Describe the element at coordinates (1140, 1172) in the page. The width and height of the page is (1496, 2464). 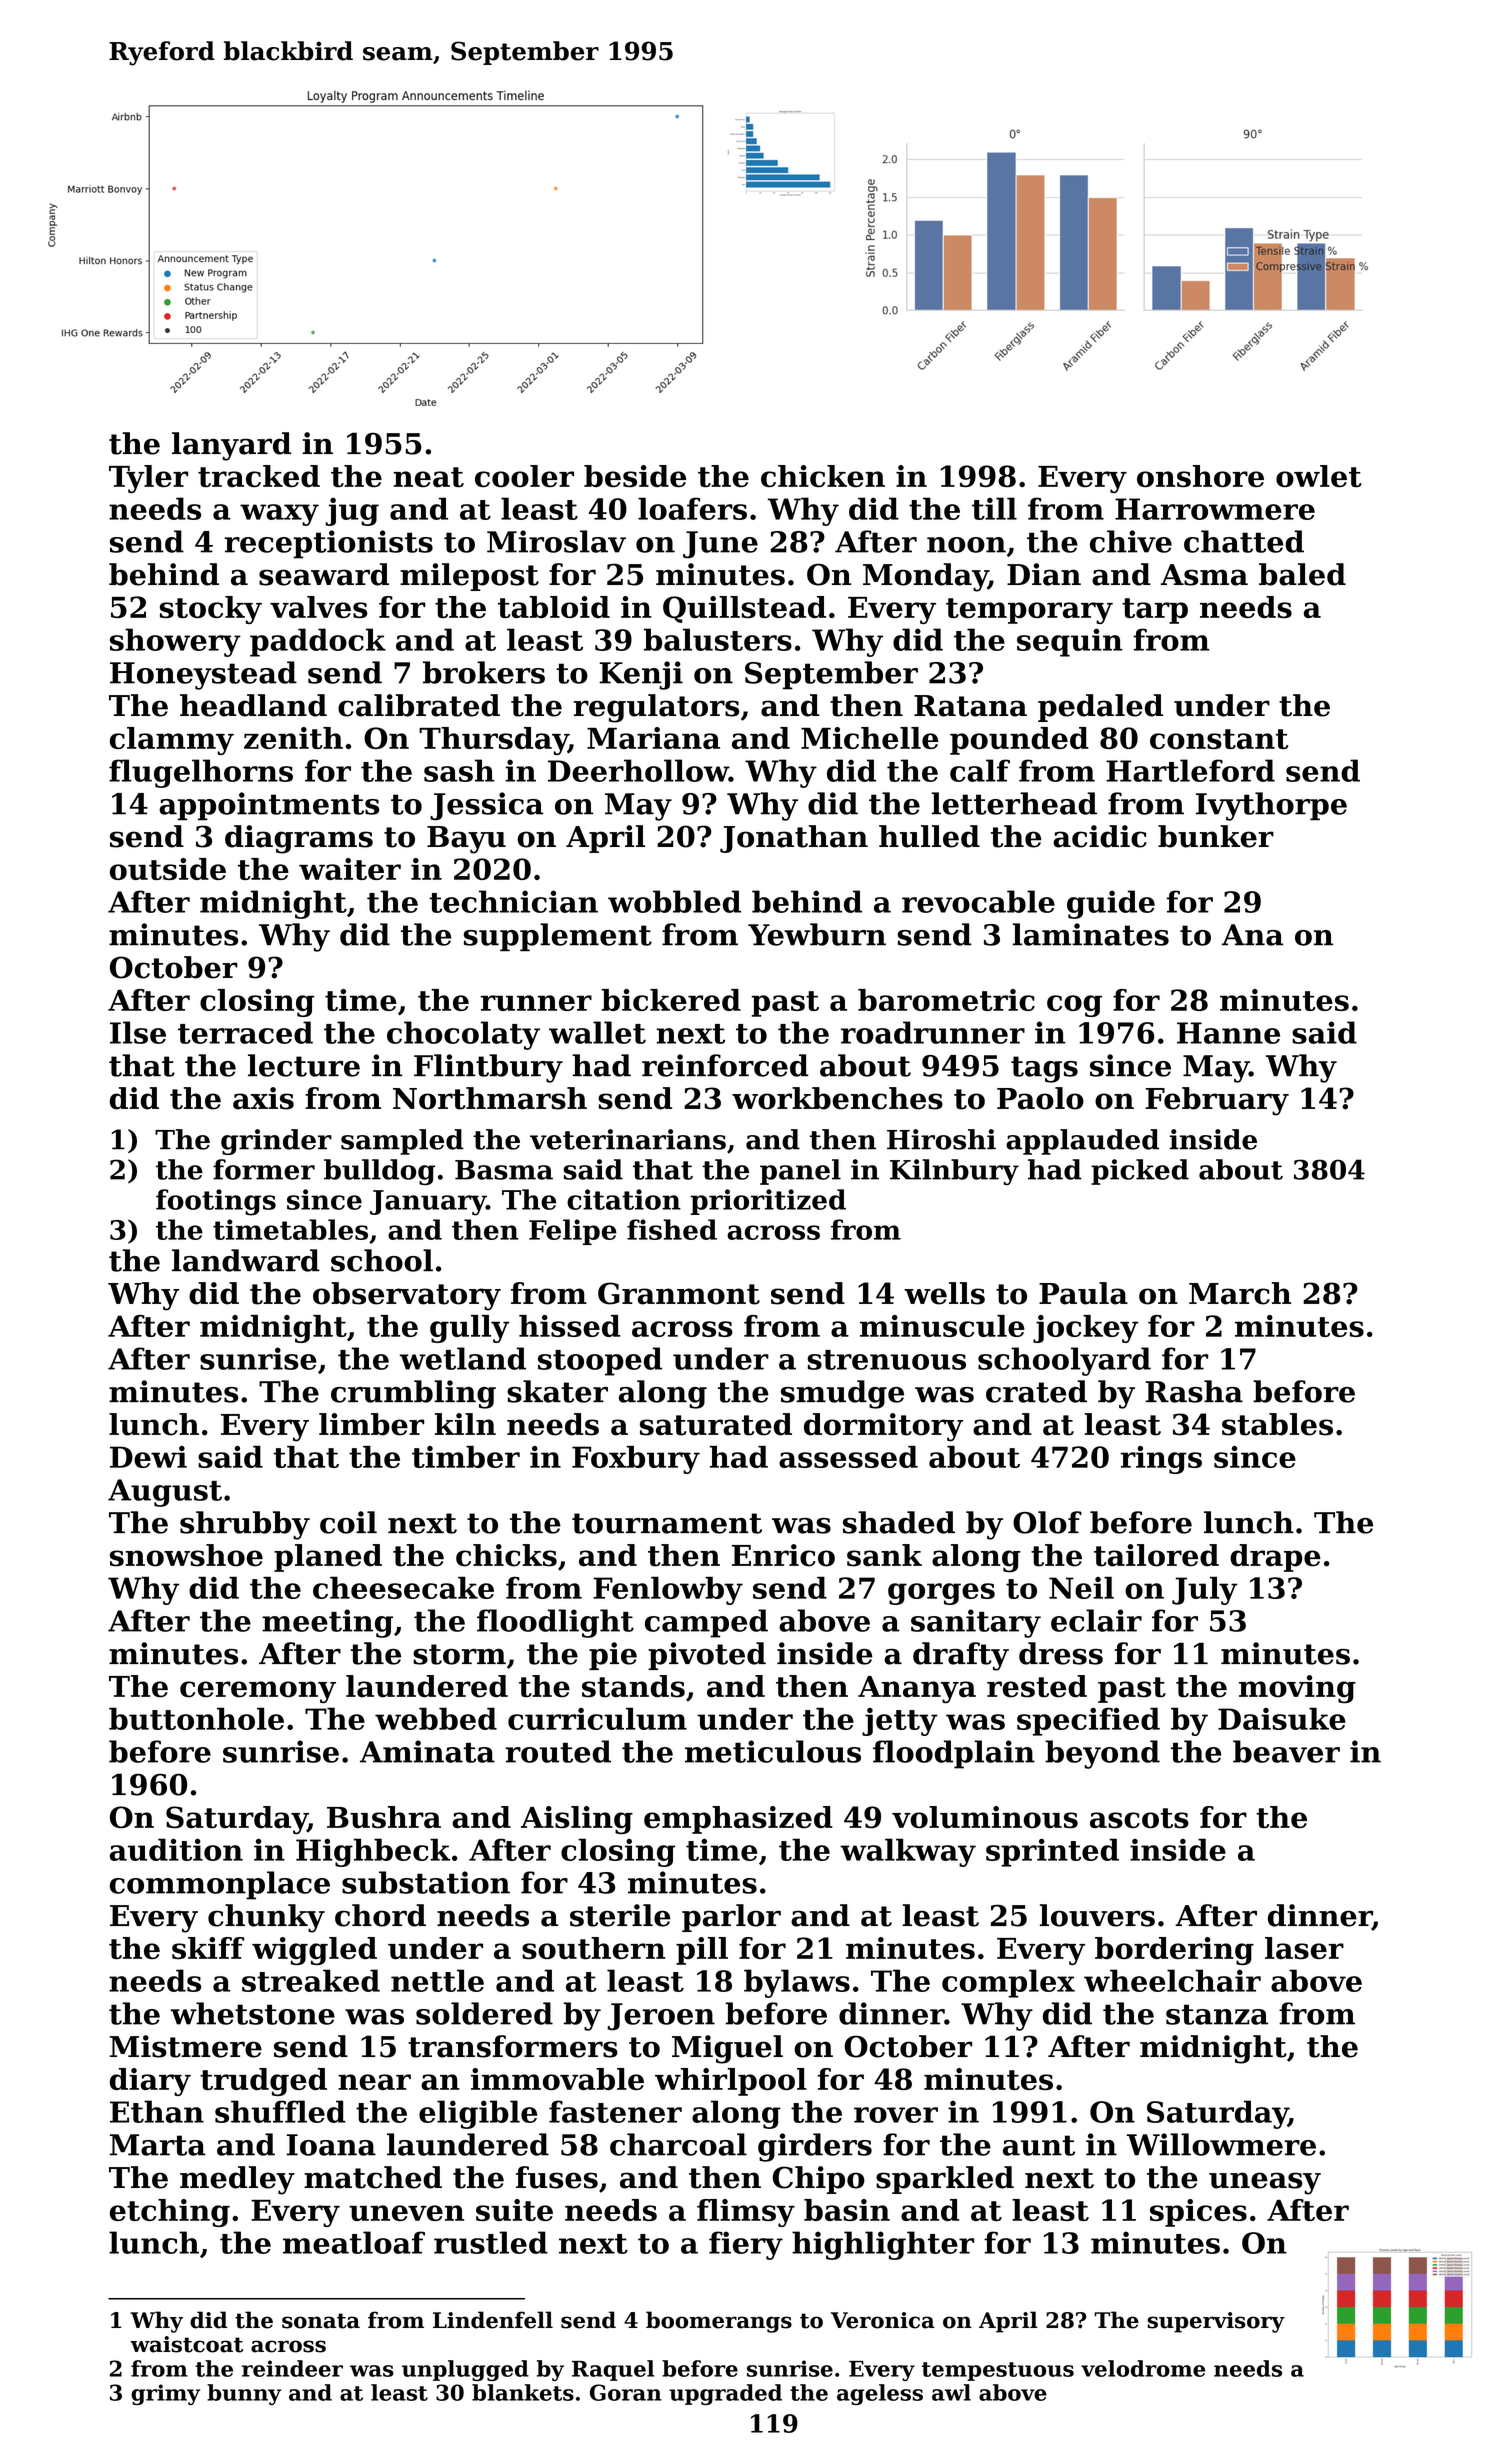
I see `picked` at that location.
